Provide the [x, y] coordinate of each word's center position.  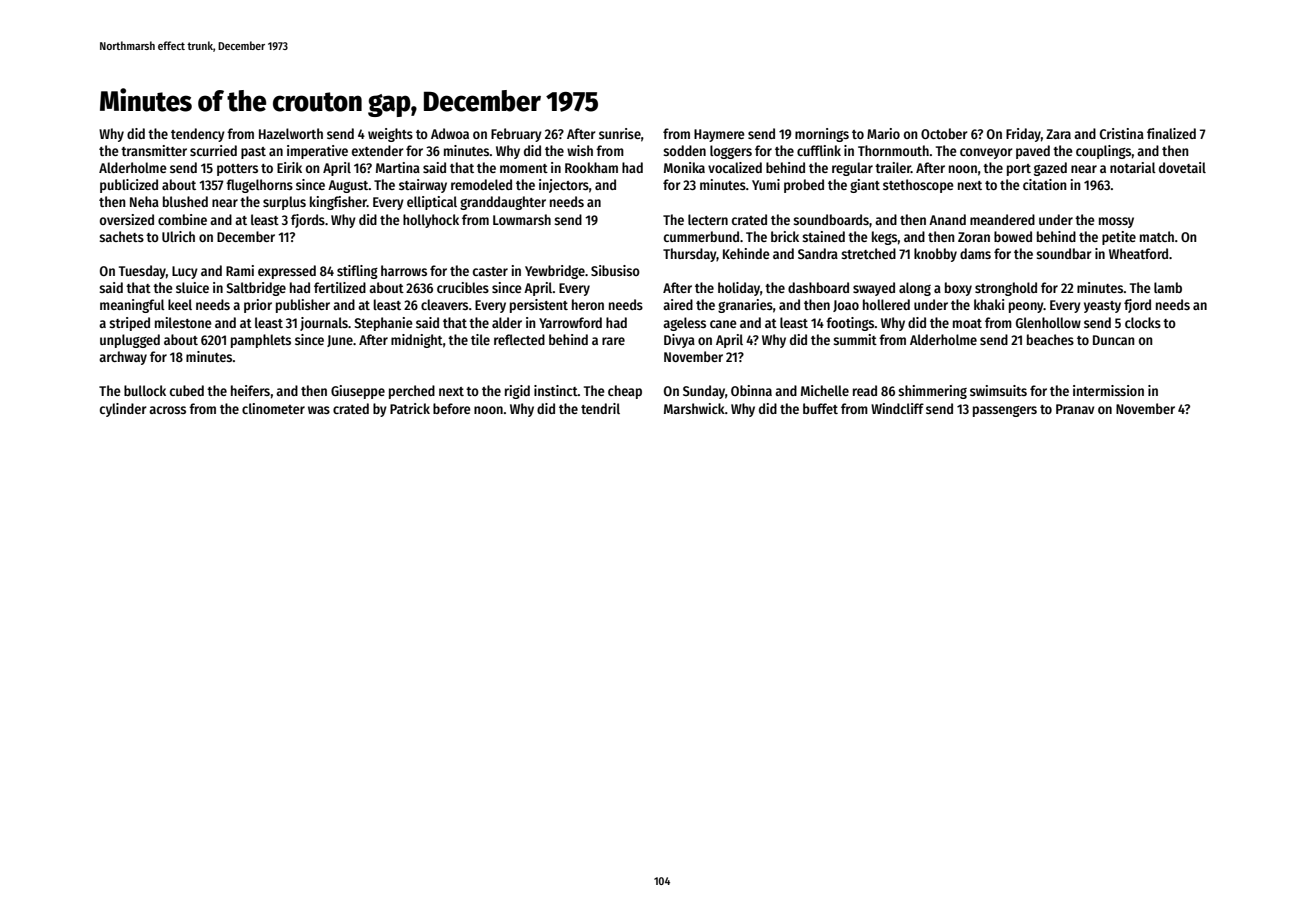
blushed [185, 201]
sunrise [620, 133]
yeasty [1102, 307]
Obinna [751, 390]
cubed [187, 390]
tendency [198, 135]
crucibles [463, 287]
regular [852, 169]
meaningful [132, 306]
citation [1045, 184]
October [944, 133]
